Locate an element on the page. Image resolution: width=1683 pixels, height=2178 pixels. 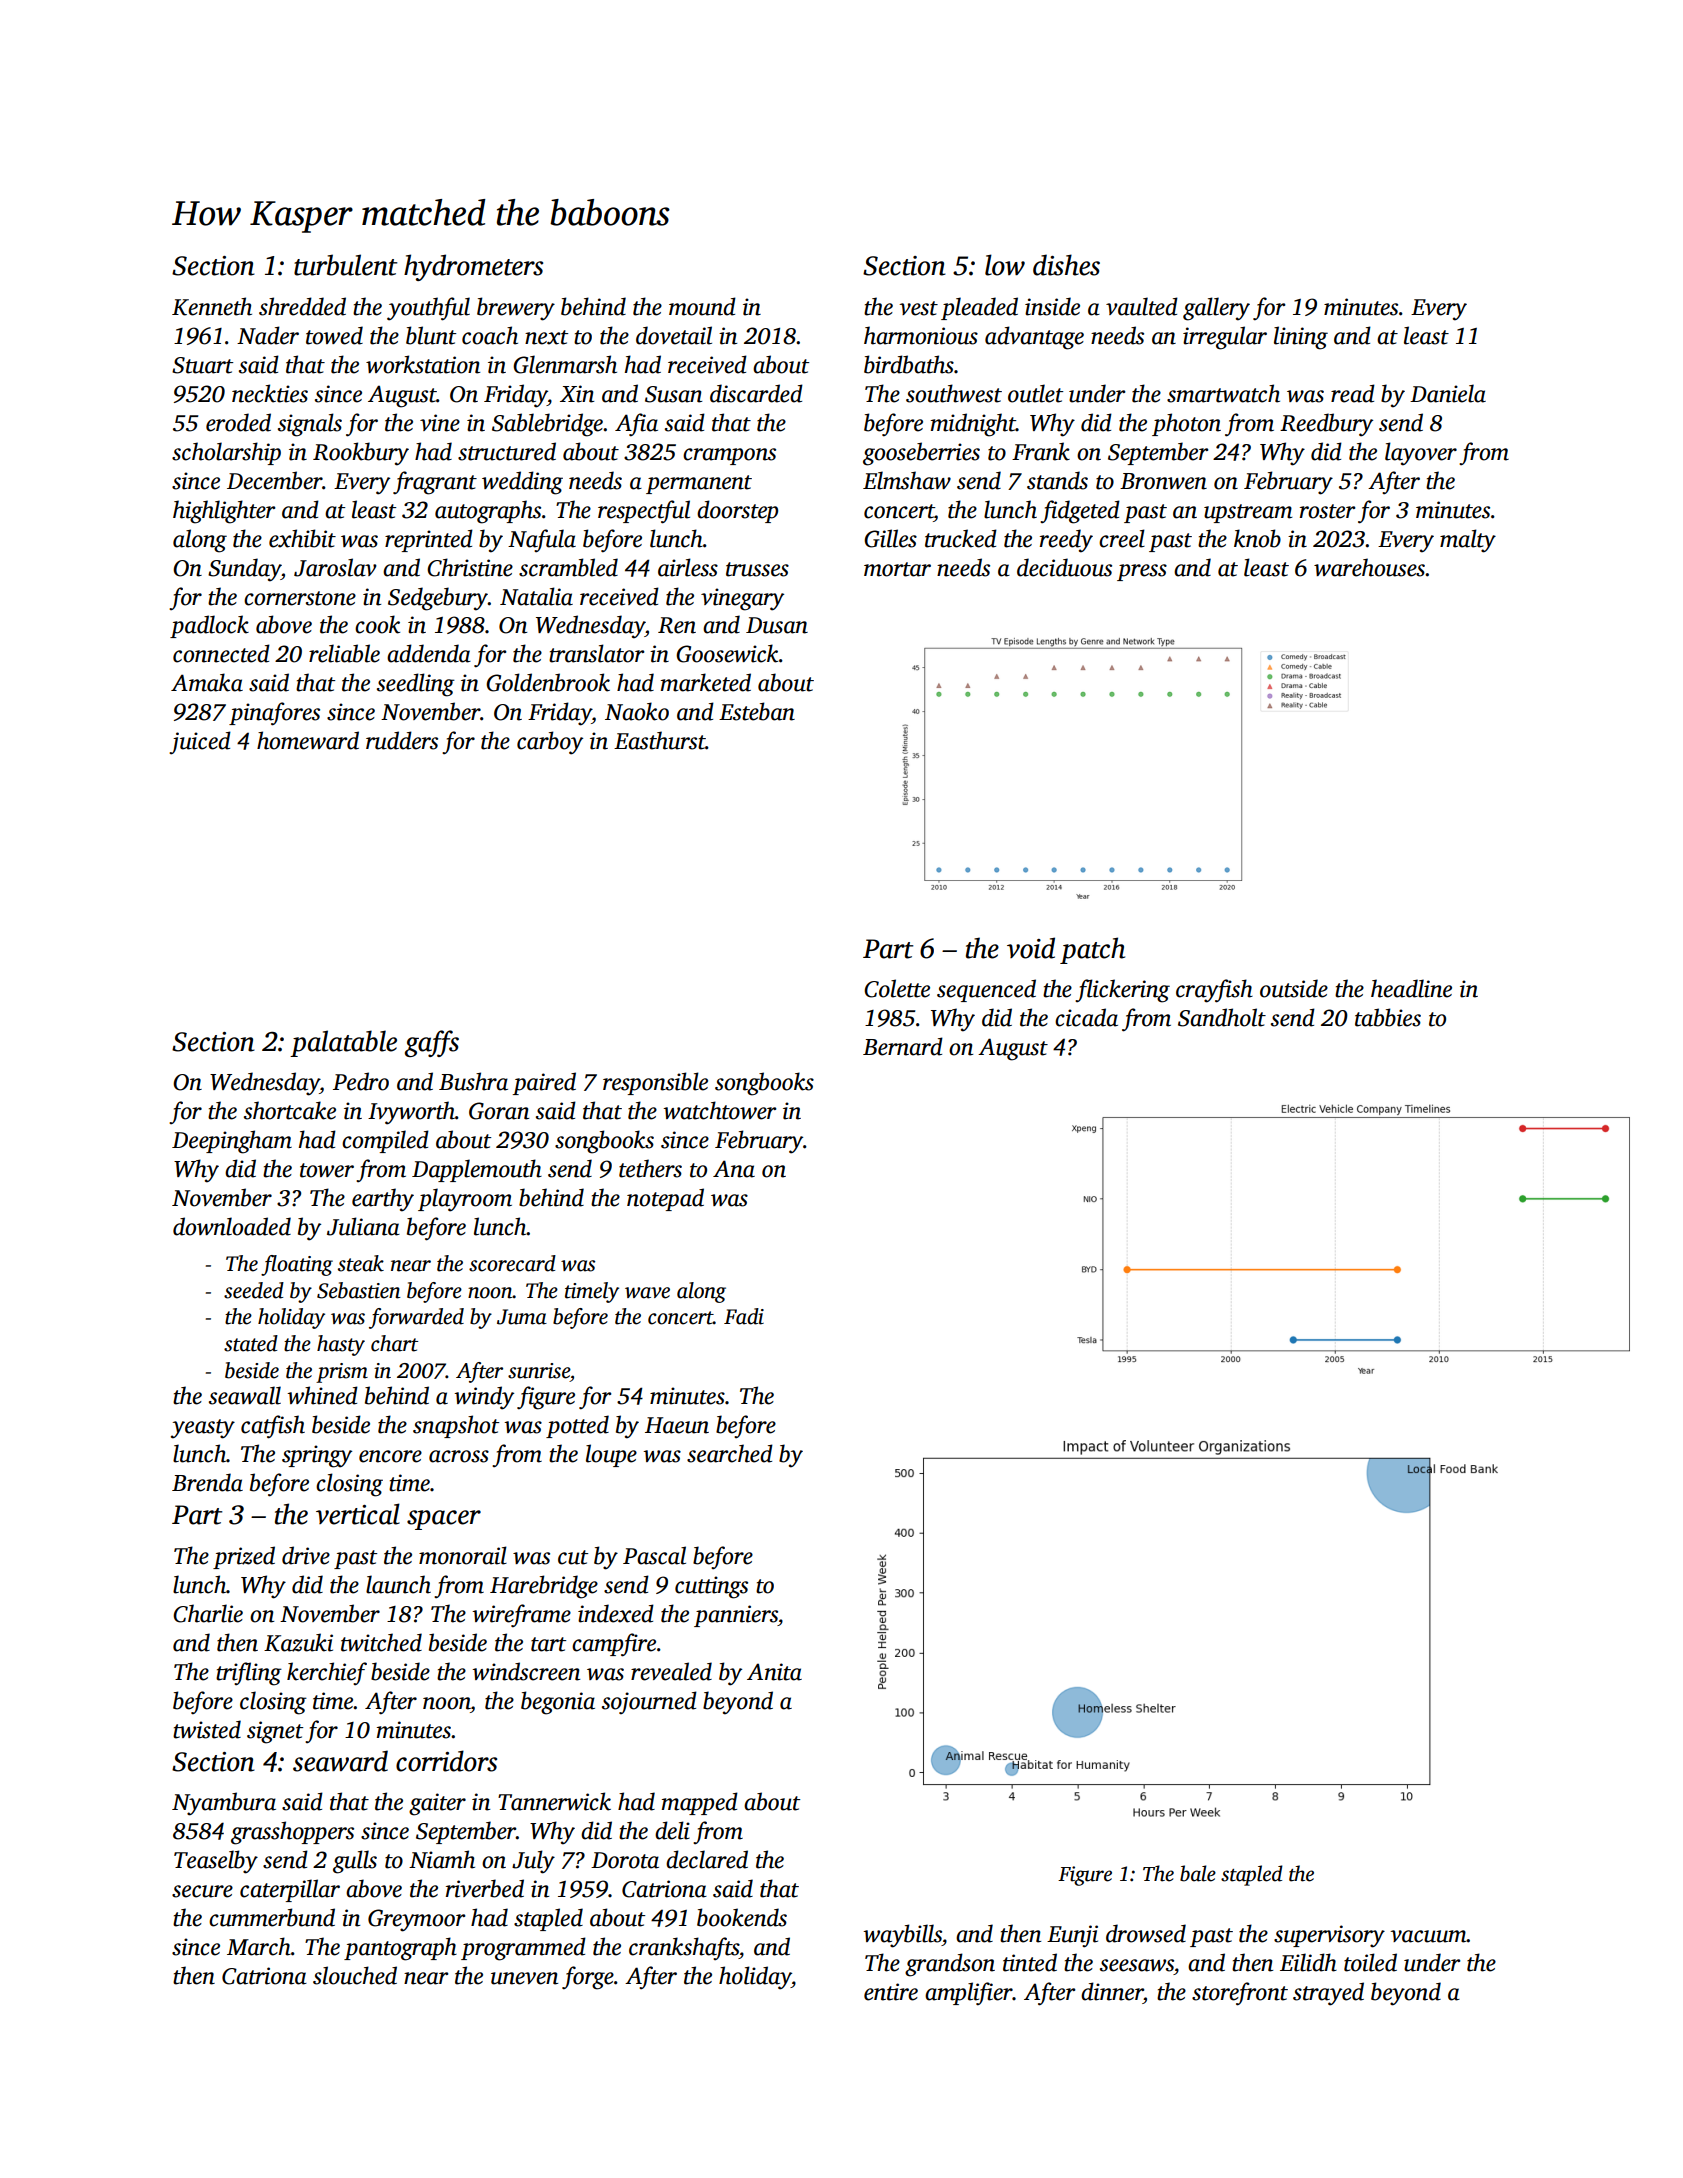
malty is located at coordinates (1468, 541).
